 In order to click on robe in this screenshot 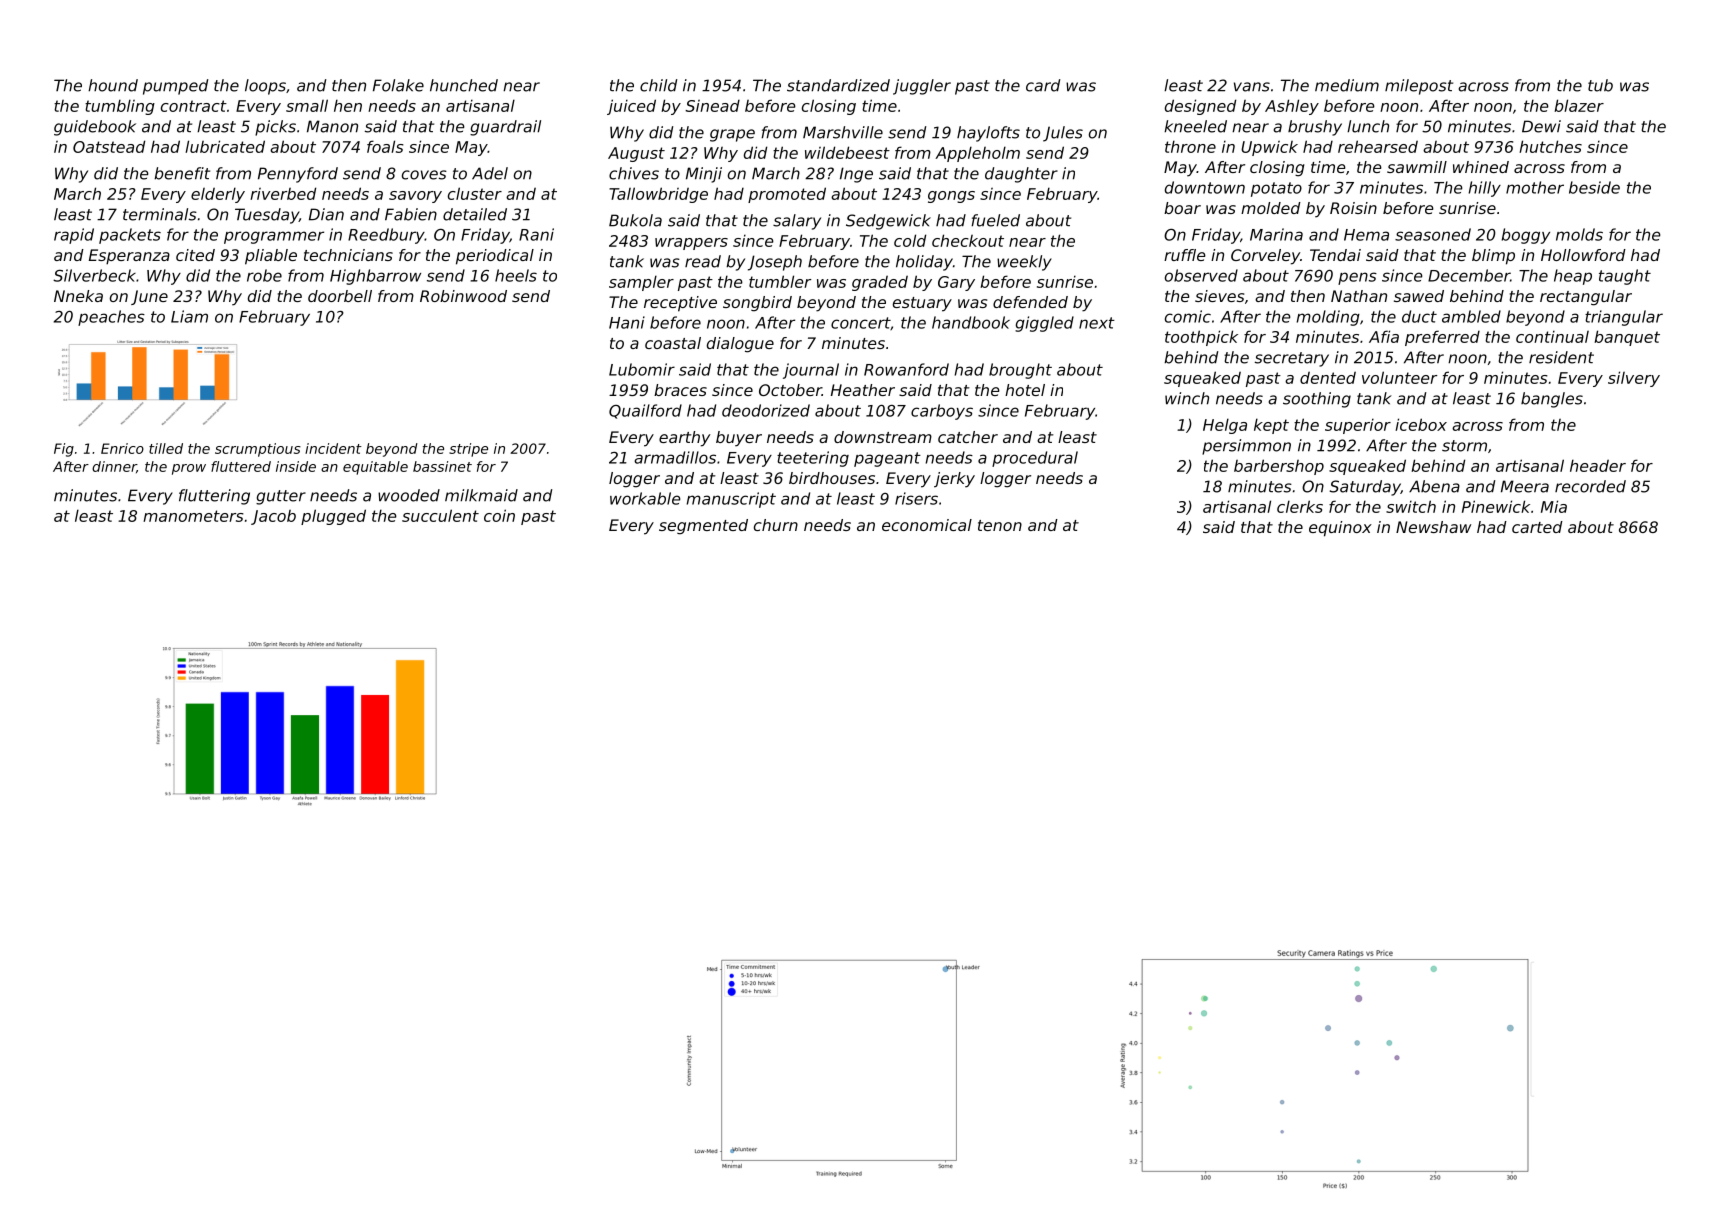, I will do `click(264, 275)`.
